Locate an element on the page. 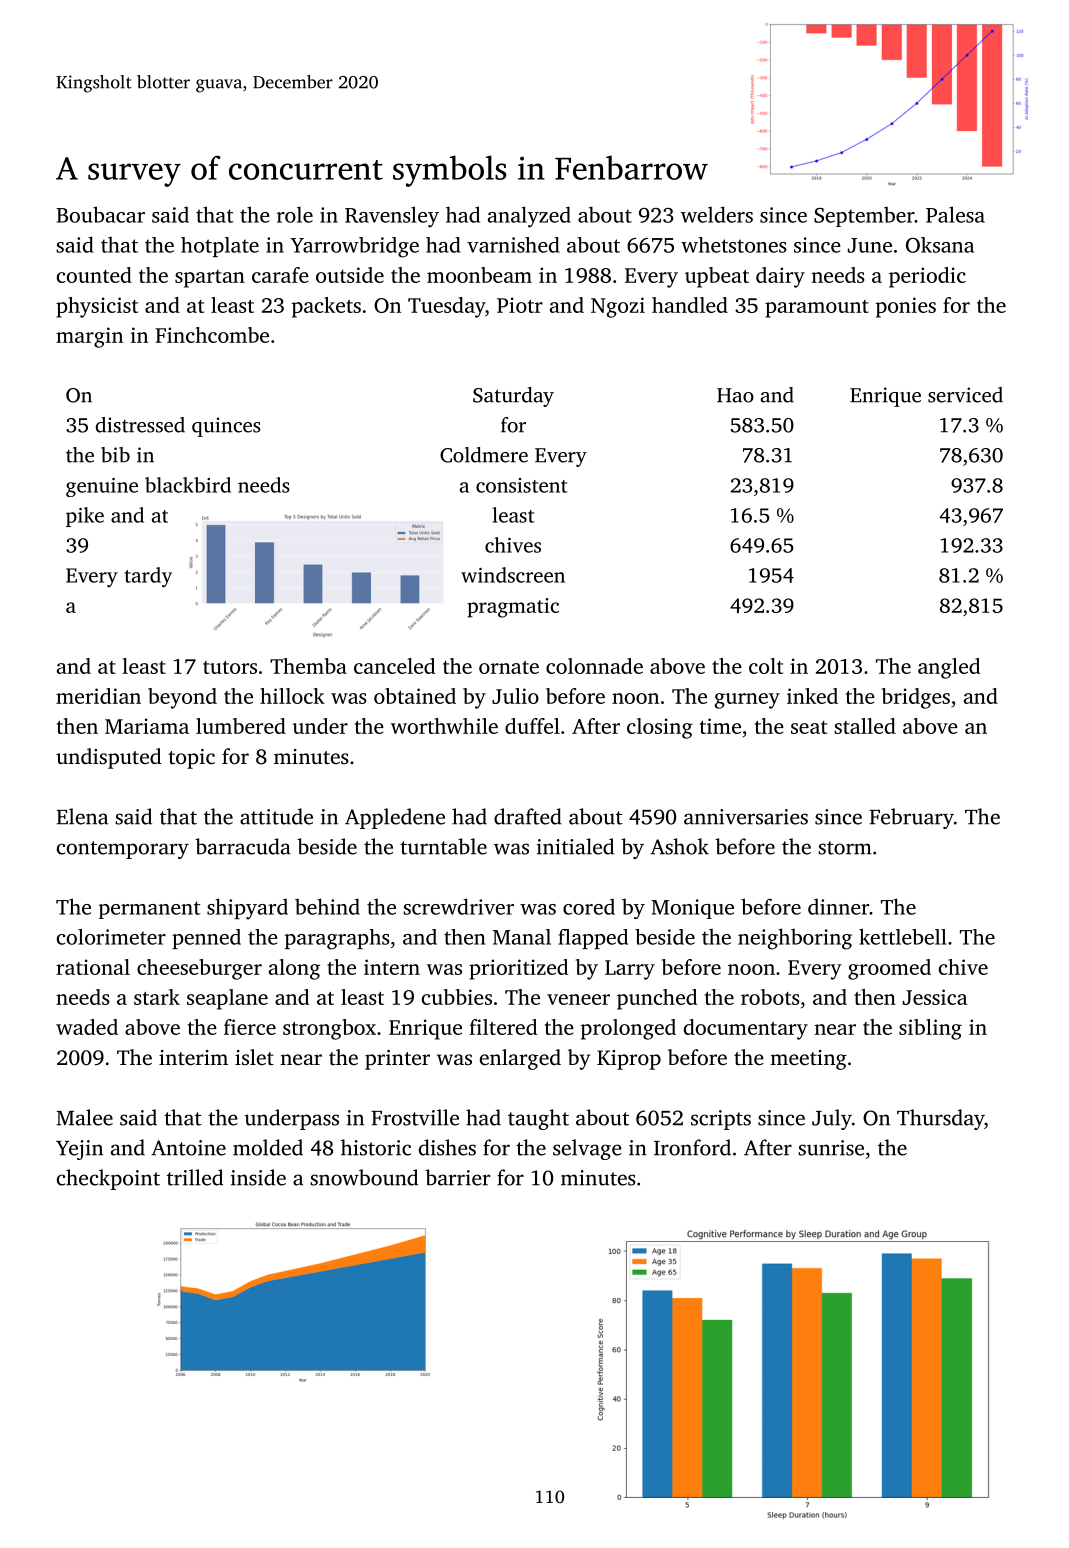 The width and height of the image is (1069, 1548). rational is located at coordinates (93, 967).
